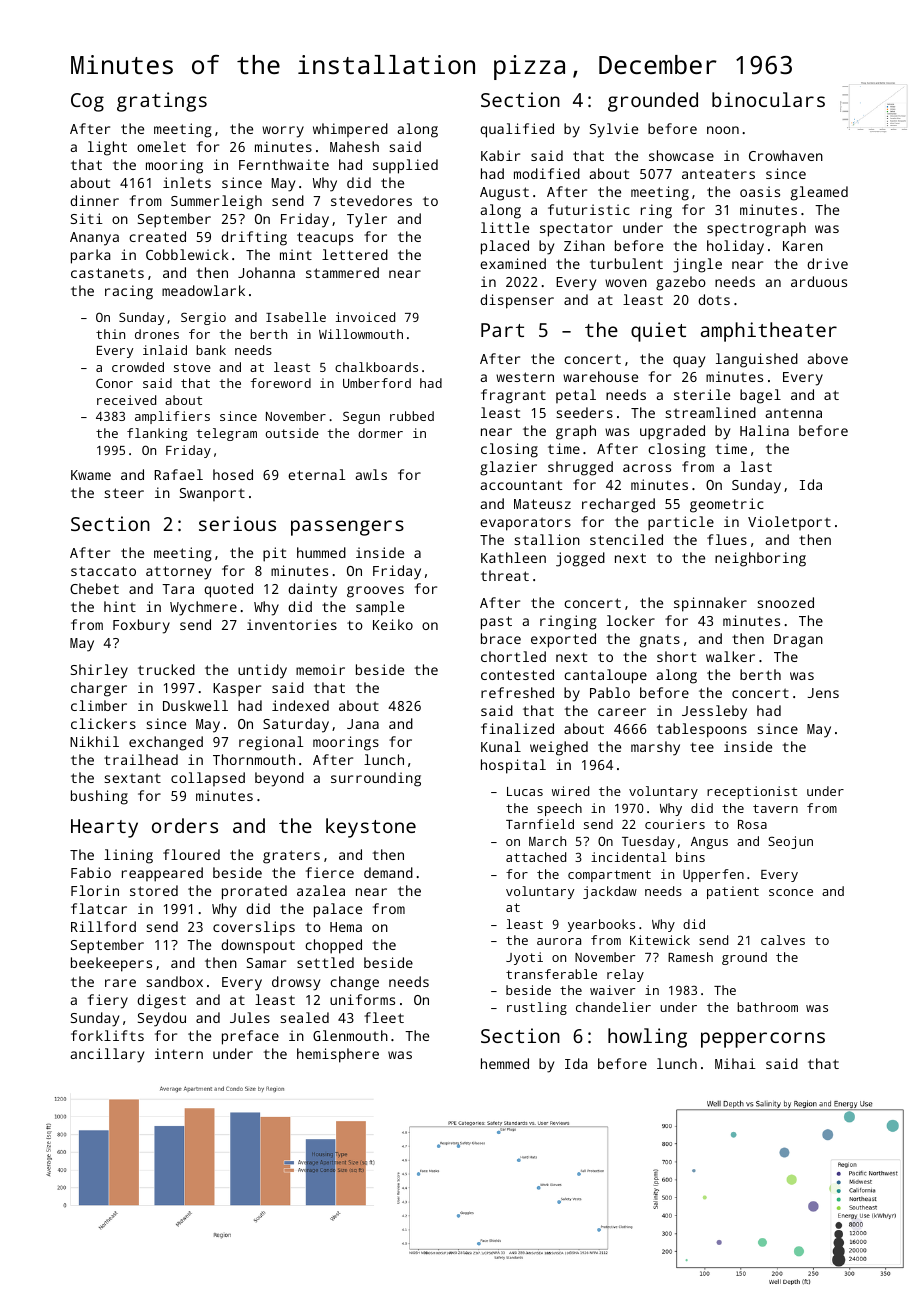 The height and width of the document is (1308, 924). I want to click on binoculars, so click(768, 99).
